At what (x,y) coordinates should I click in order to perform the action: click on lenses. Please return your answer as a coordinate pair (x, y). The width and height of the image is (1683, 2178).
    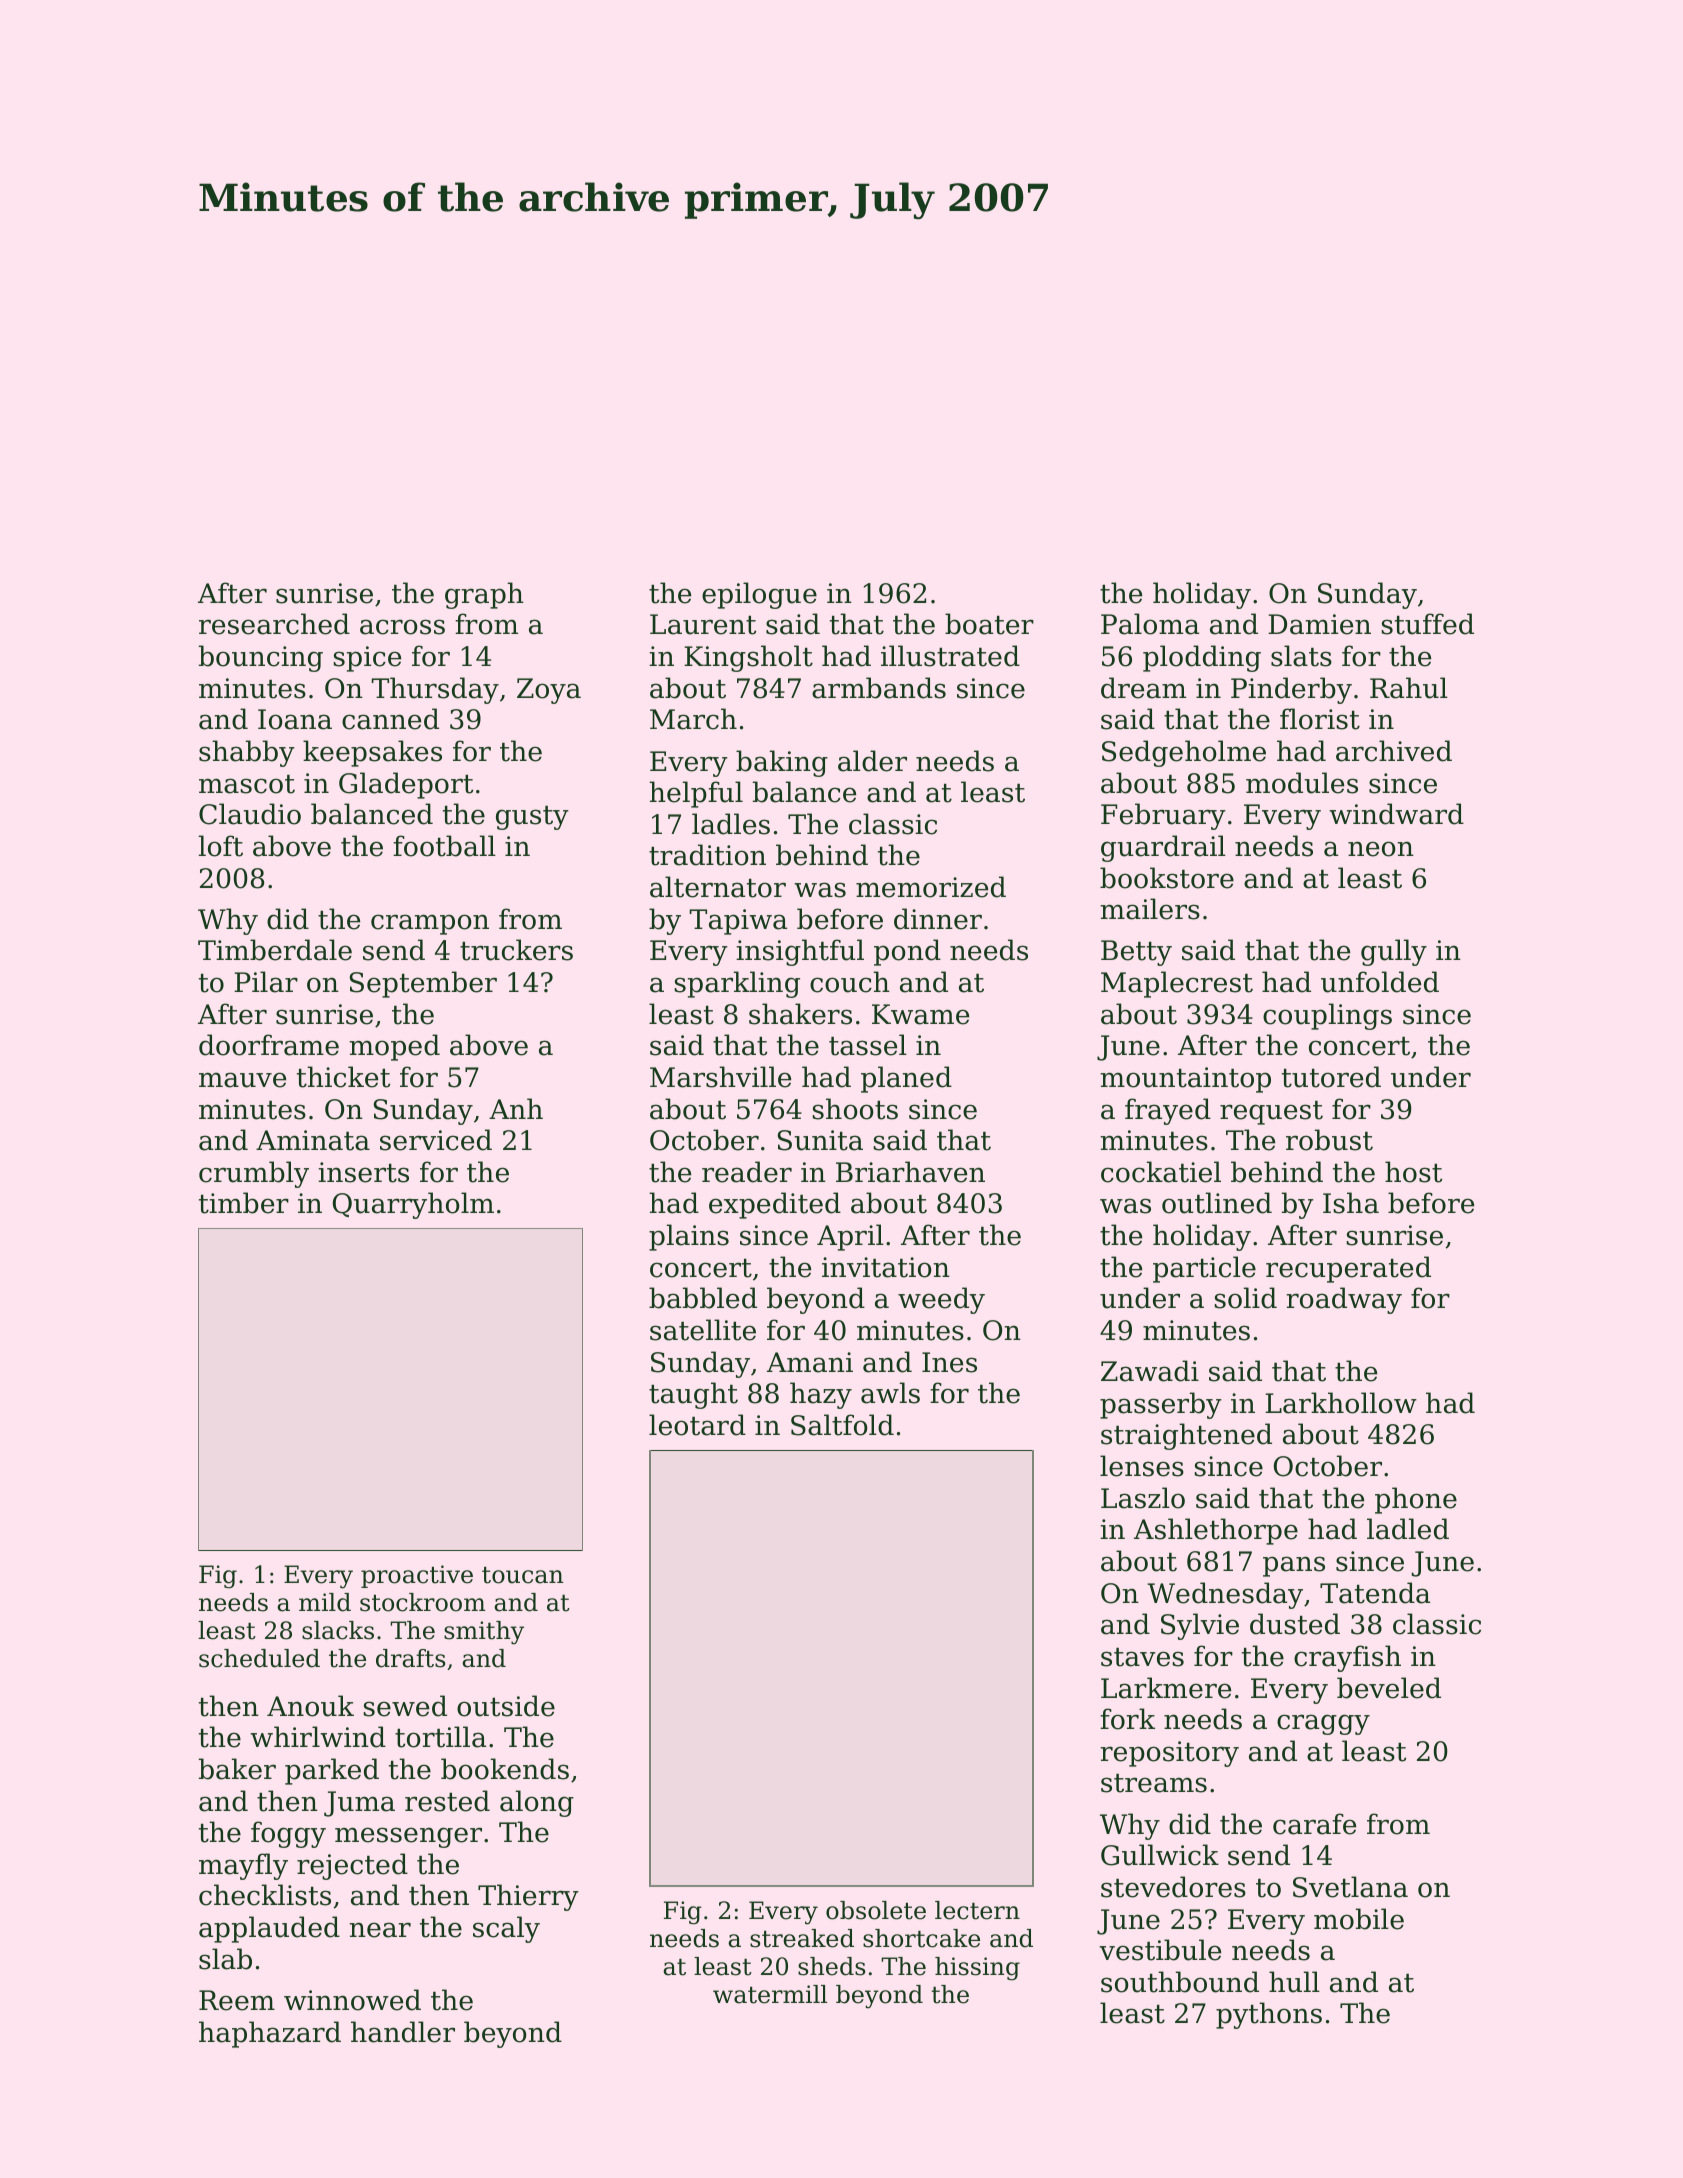
    Looking at the image, I should click on (1142, 1466).
